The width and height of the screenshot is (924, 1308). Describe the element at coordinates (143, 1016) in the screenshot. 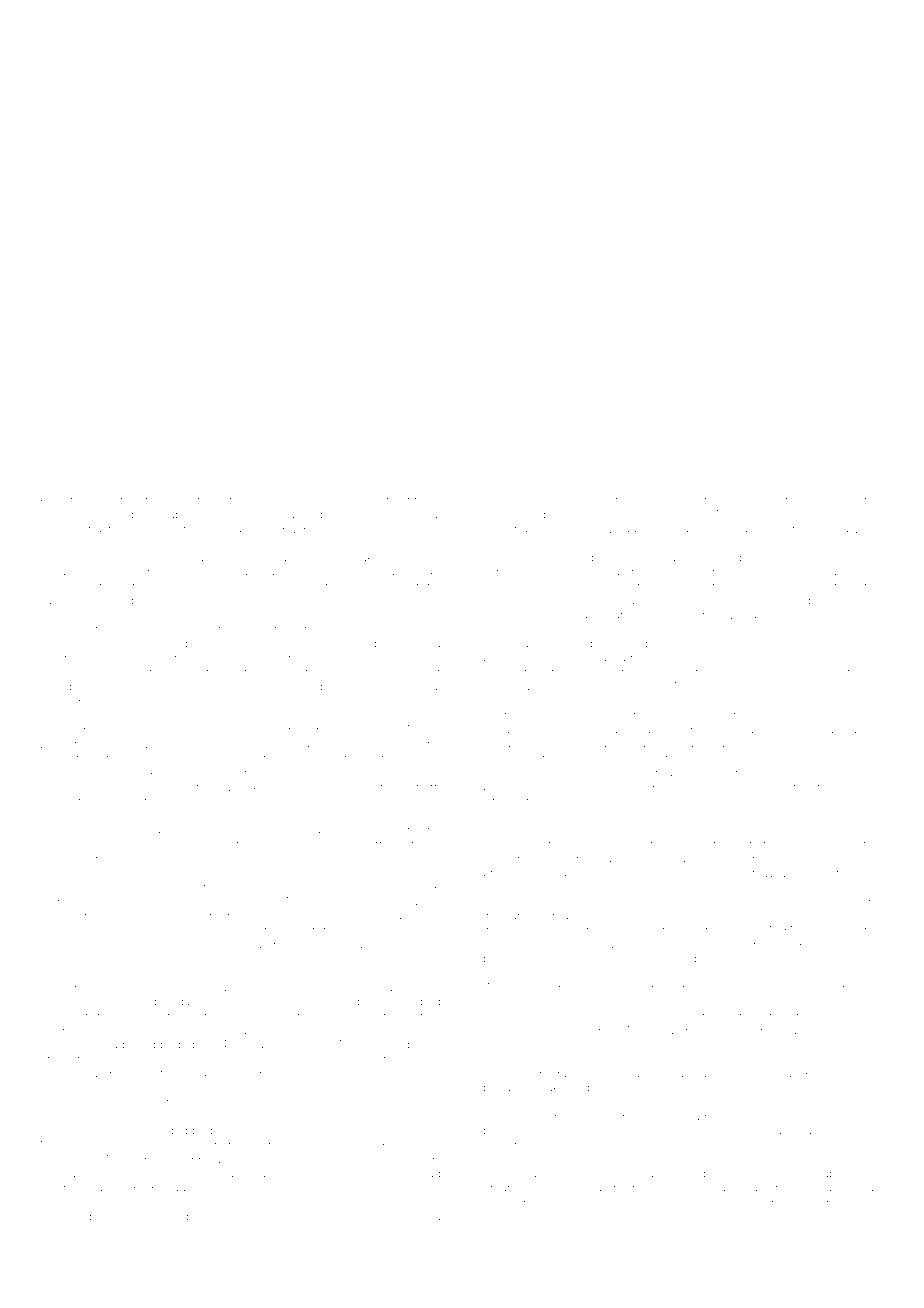

I see `conductor` at that location.
